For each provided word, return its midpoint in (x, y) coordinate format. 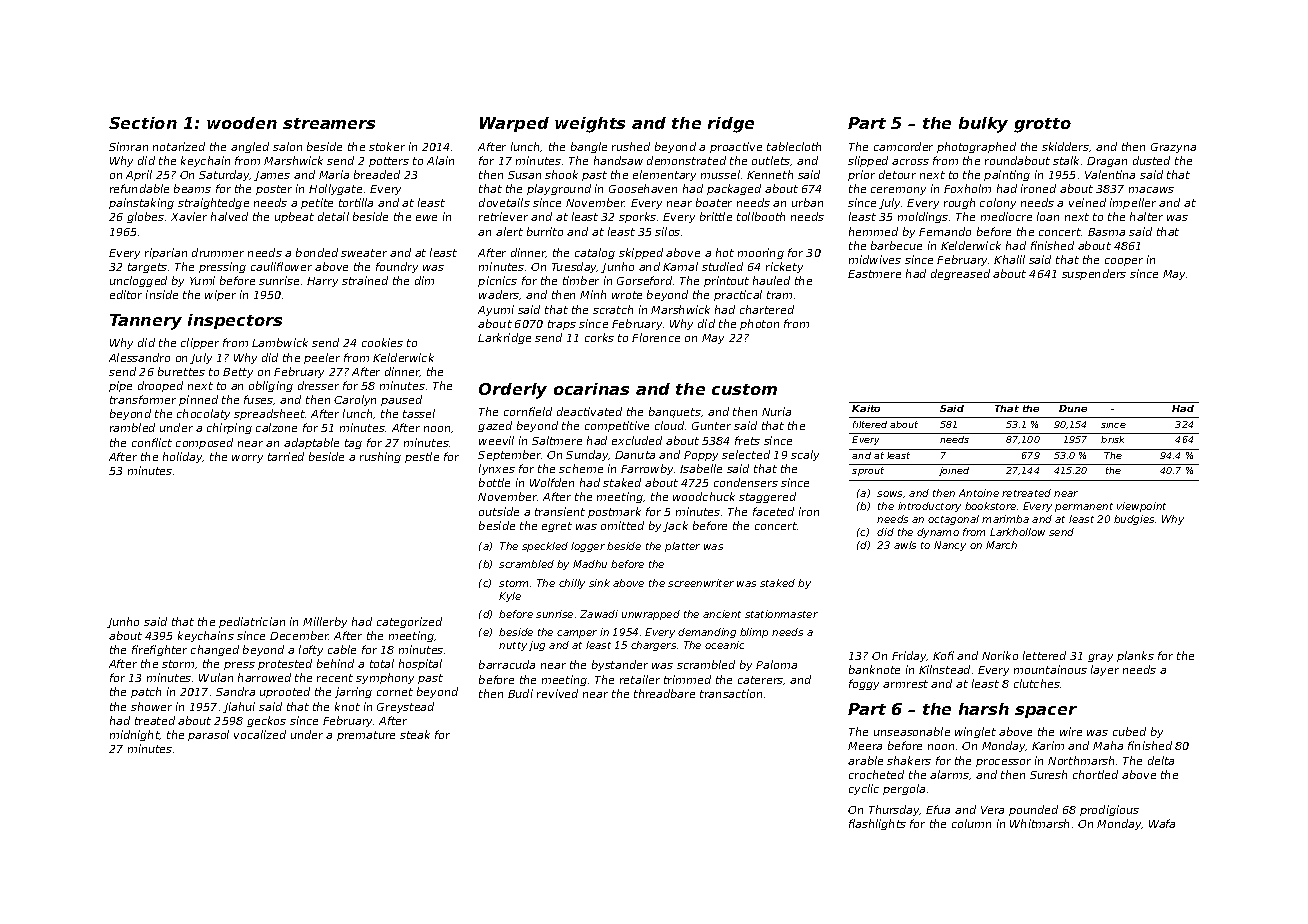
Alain (440, 160)
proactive (736, 147)
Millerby (325, 622)
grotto (1042, 125)
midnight (135, 735)
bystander (620, 665)
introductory (929, 507)
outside (499, 511)
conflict (152, 442)
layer (1105, 670)
